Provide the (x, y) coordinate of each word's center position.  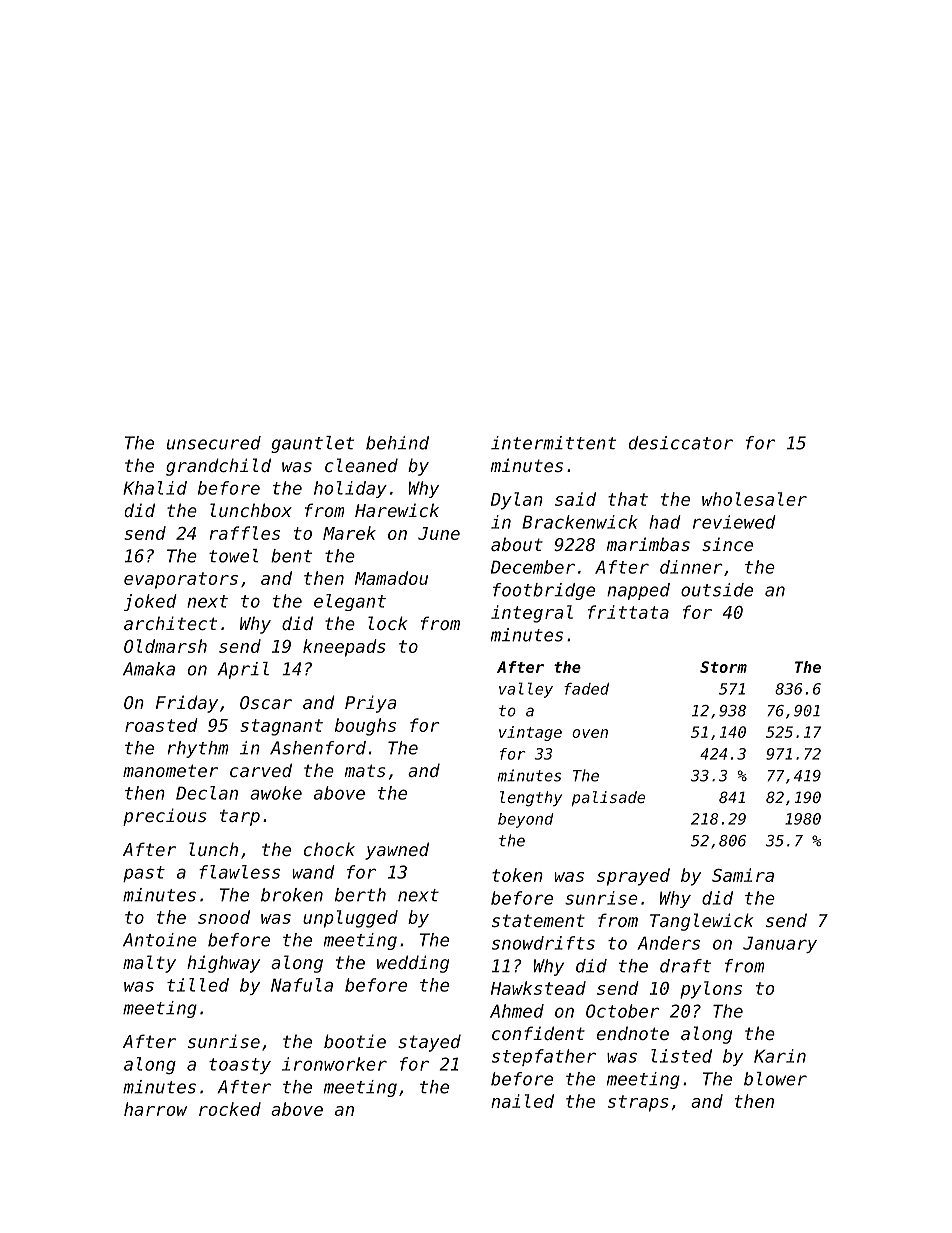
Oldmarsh (165, 646)
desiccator (681, 443)
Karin (780, 1056)
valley (526, 690)
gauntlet (312, 444)
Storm (723, 667)
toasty (240, 1066)
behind (397, 443)
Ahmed (517, 1011)
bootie (355, 1041)
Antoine (160, 940)
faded (586, 689)
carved (261, 770)
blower (775, 1079)
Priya (370, 704)
